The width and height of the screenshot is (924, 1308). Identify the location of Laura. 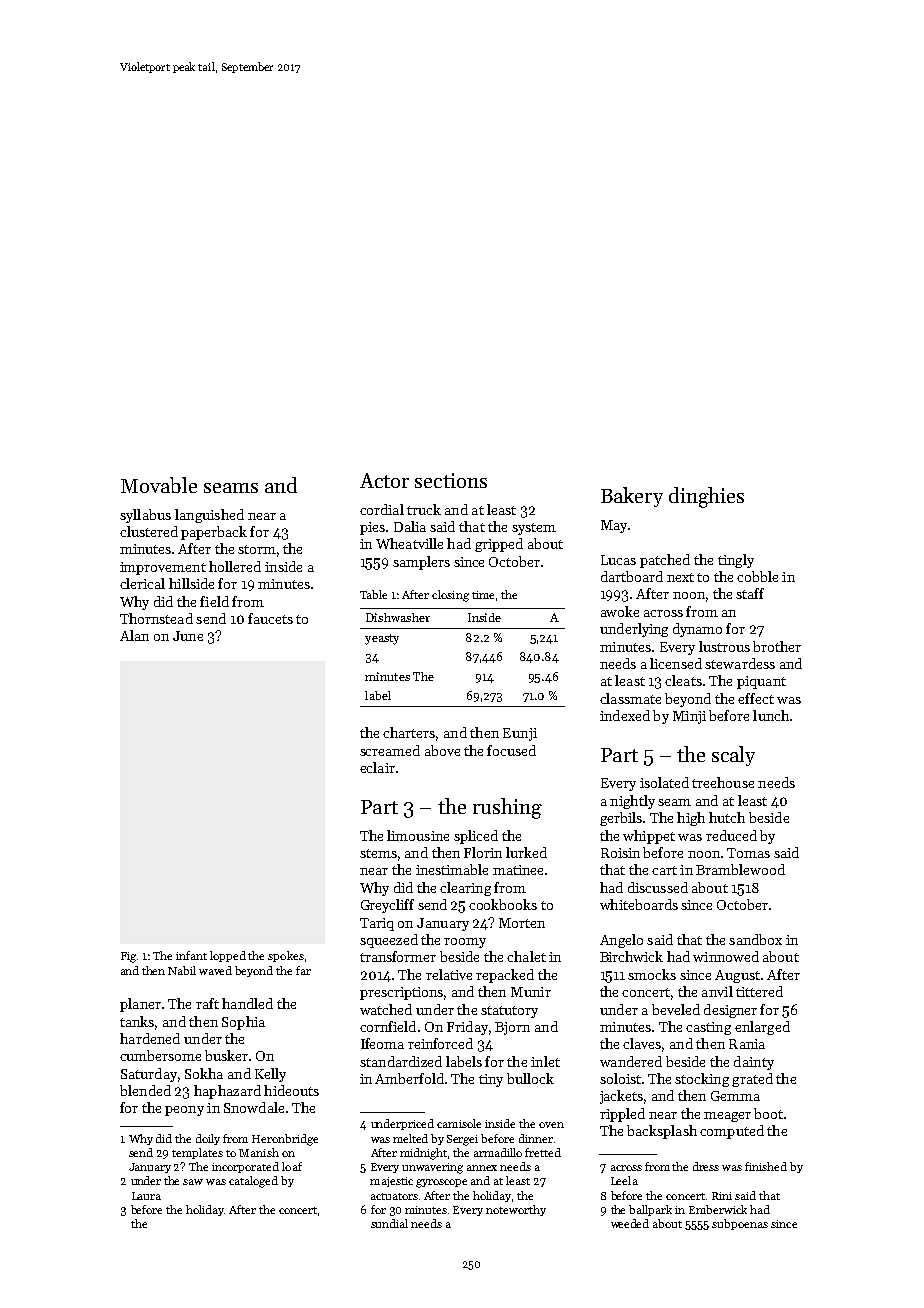
(146, 1196).
